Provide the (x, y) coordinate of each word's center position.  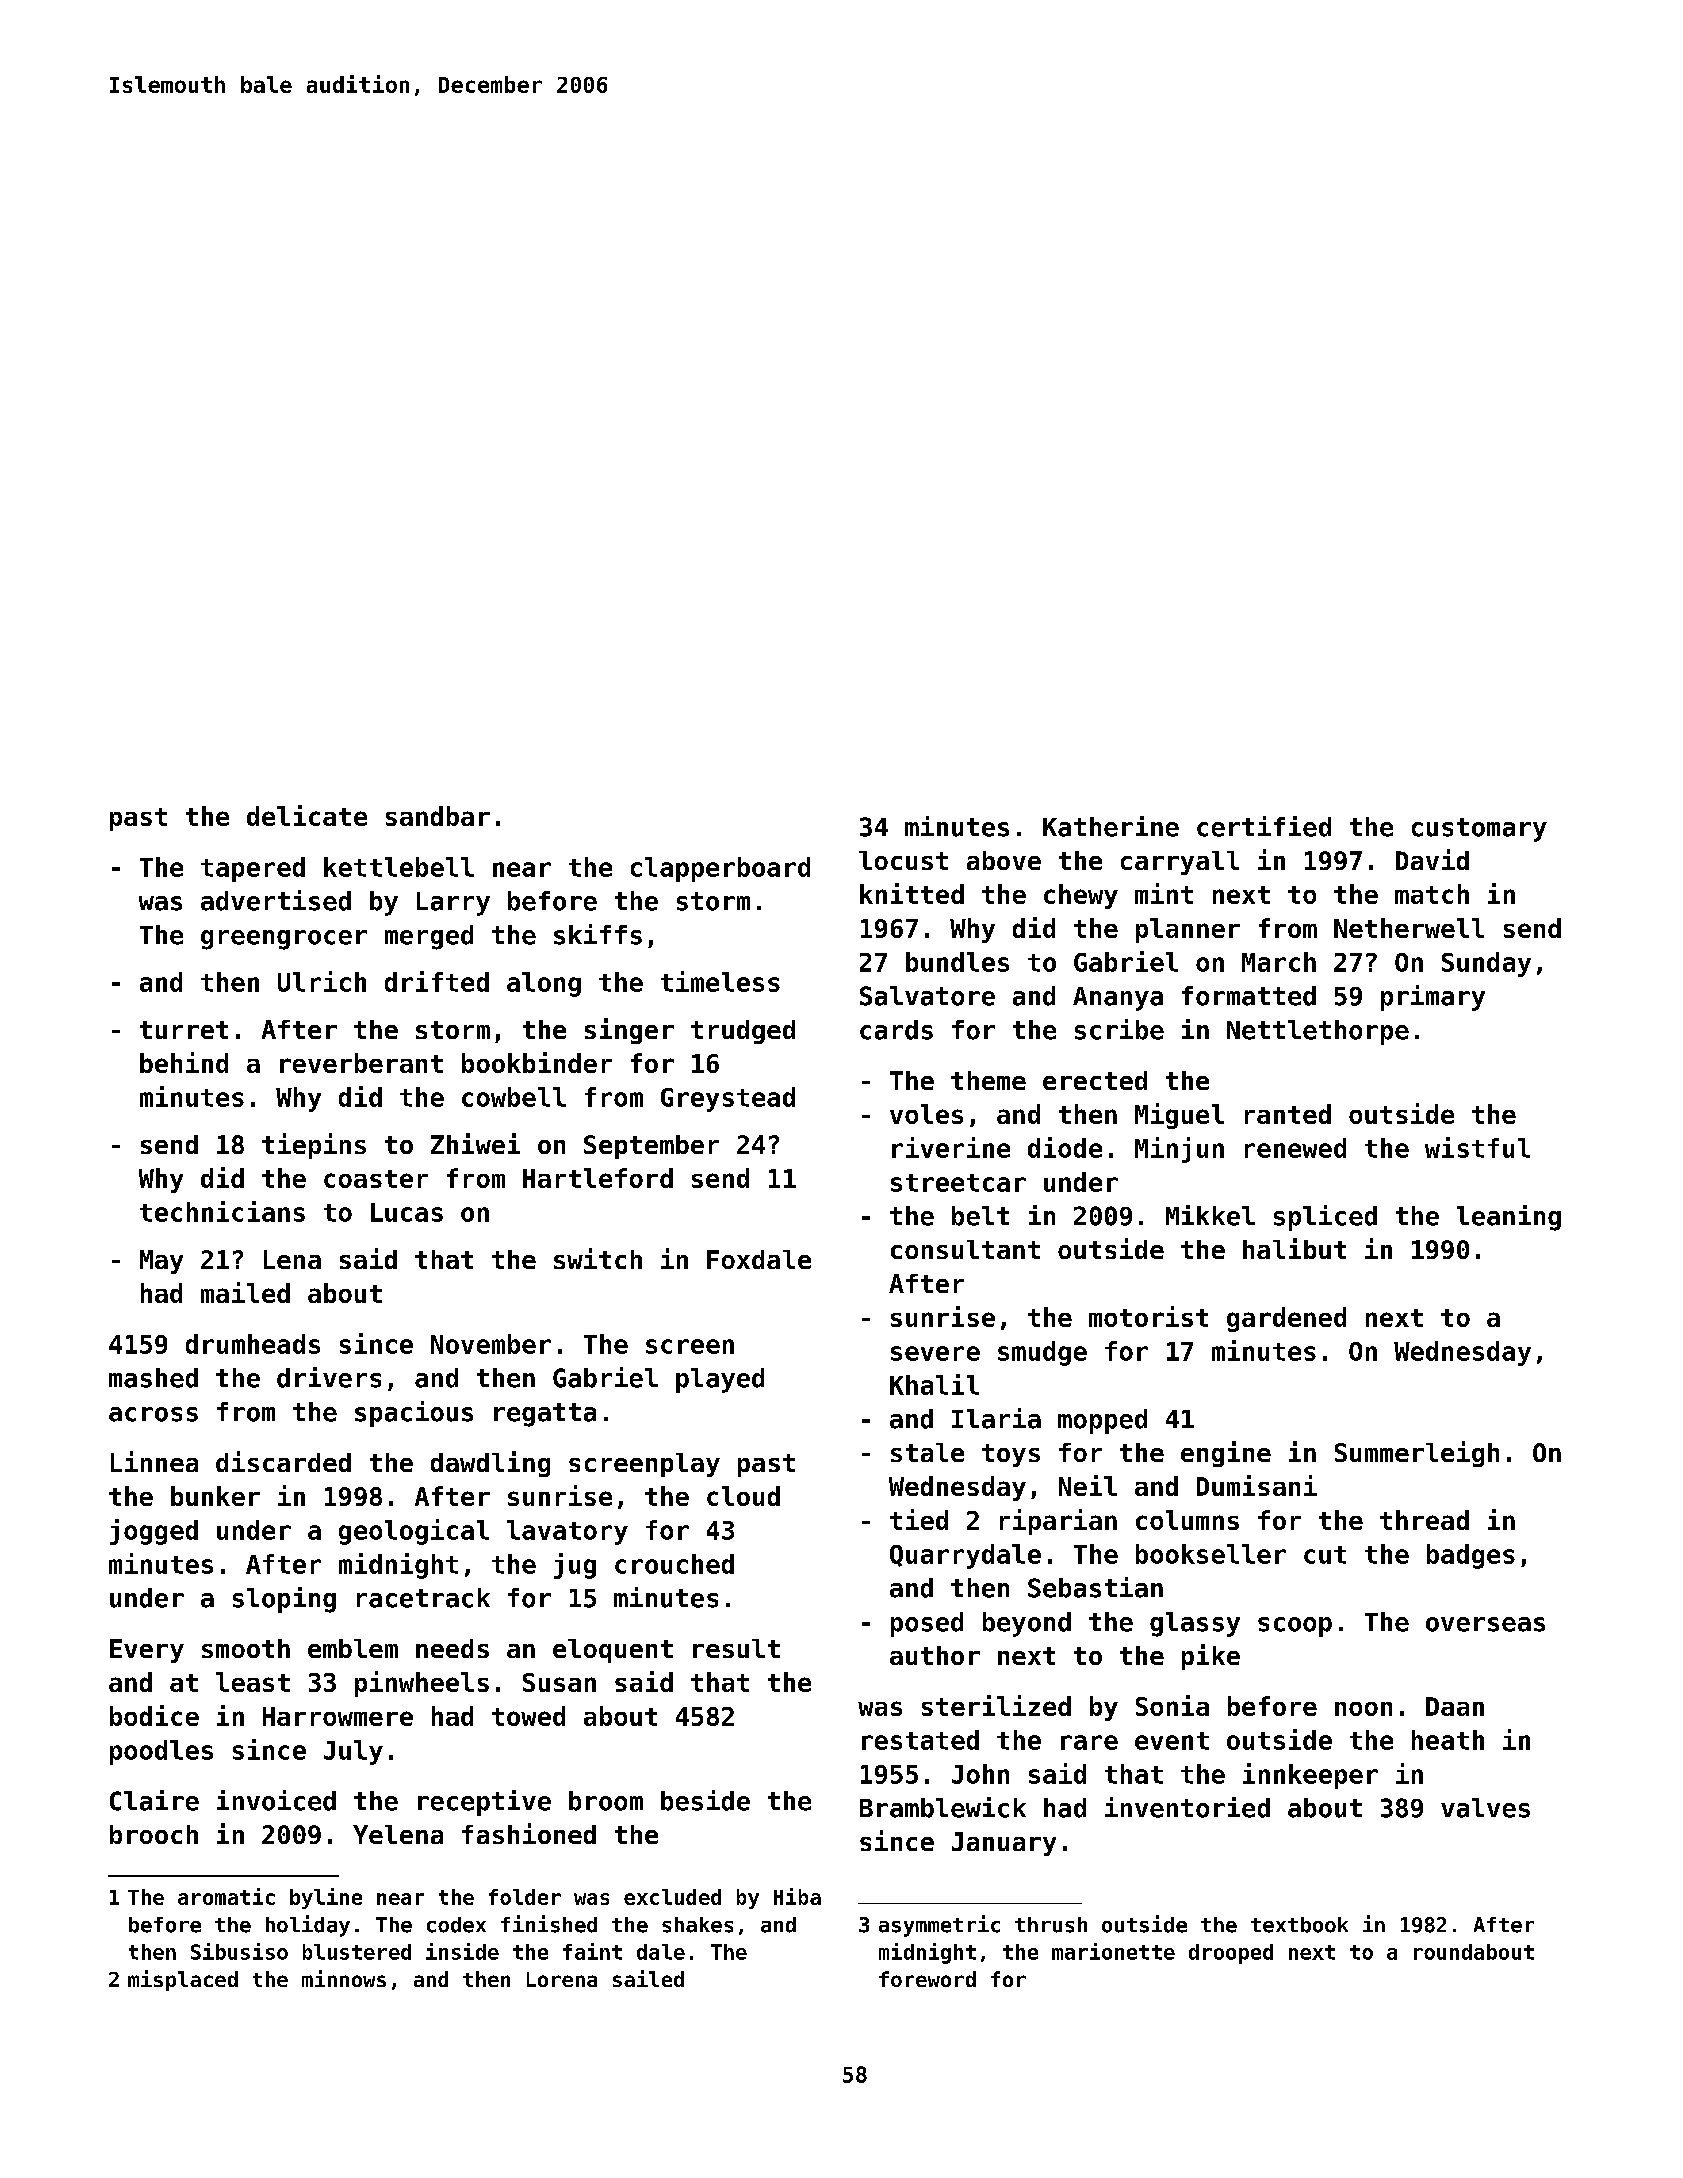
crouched (674, 1564)
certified (1264, 826)
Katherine (1111, 826)
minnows (344, 1978)
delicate (307, 815)
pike (1211, 1657)
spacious (414, 1414)
